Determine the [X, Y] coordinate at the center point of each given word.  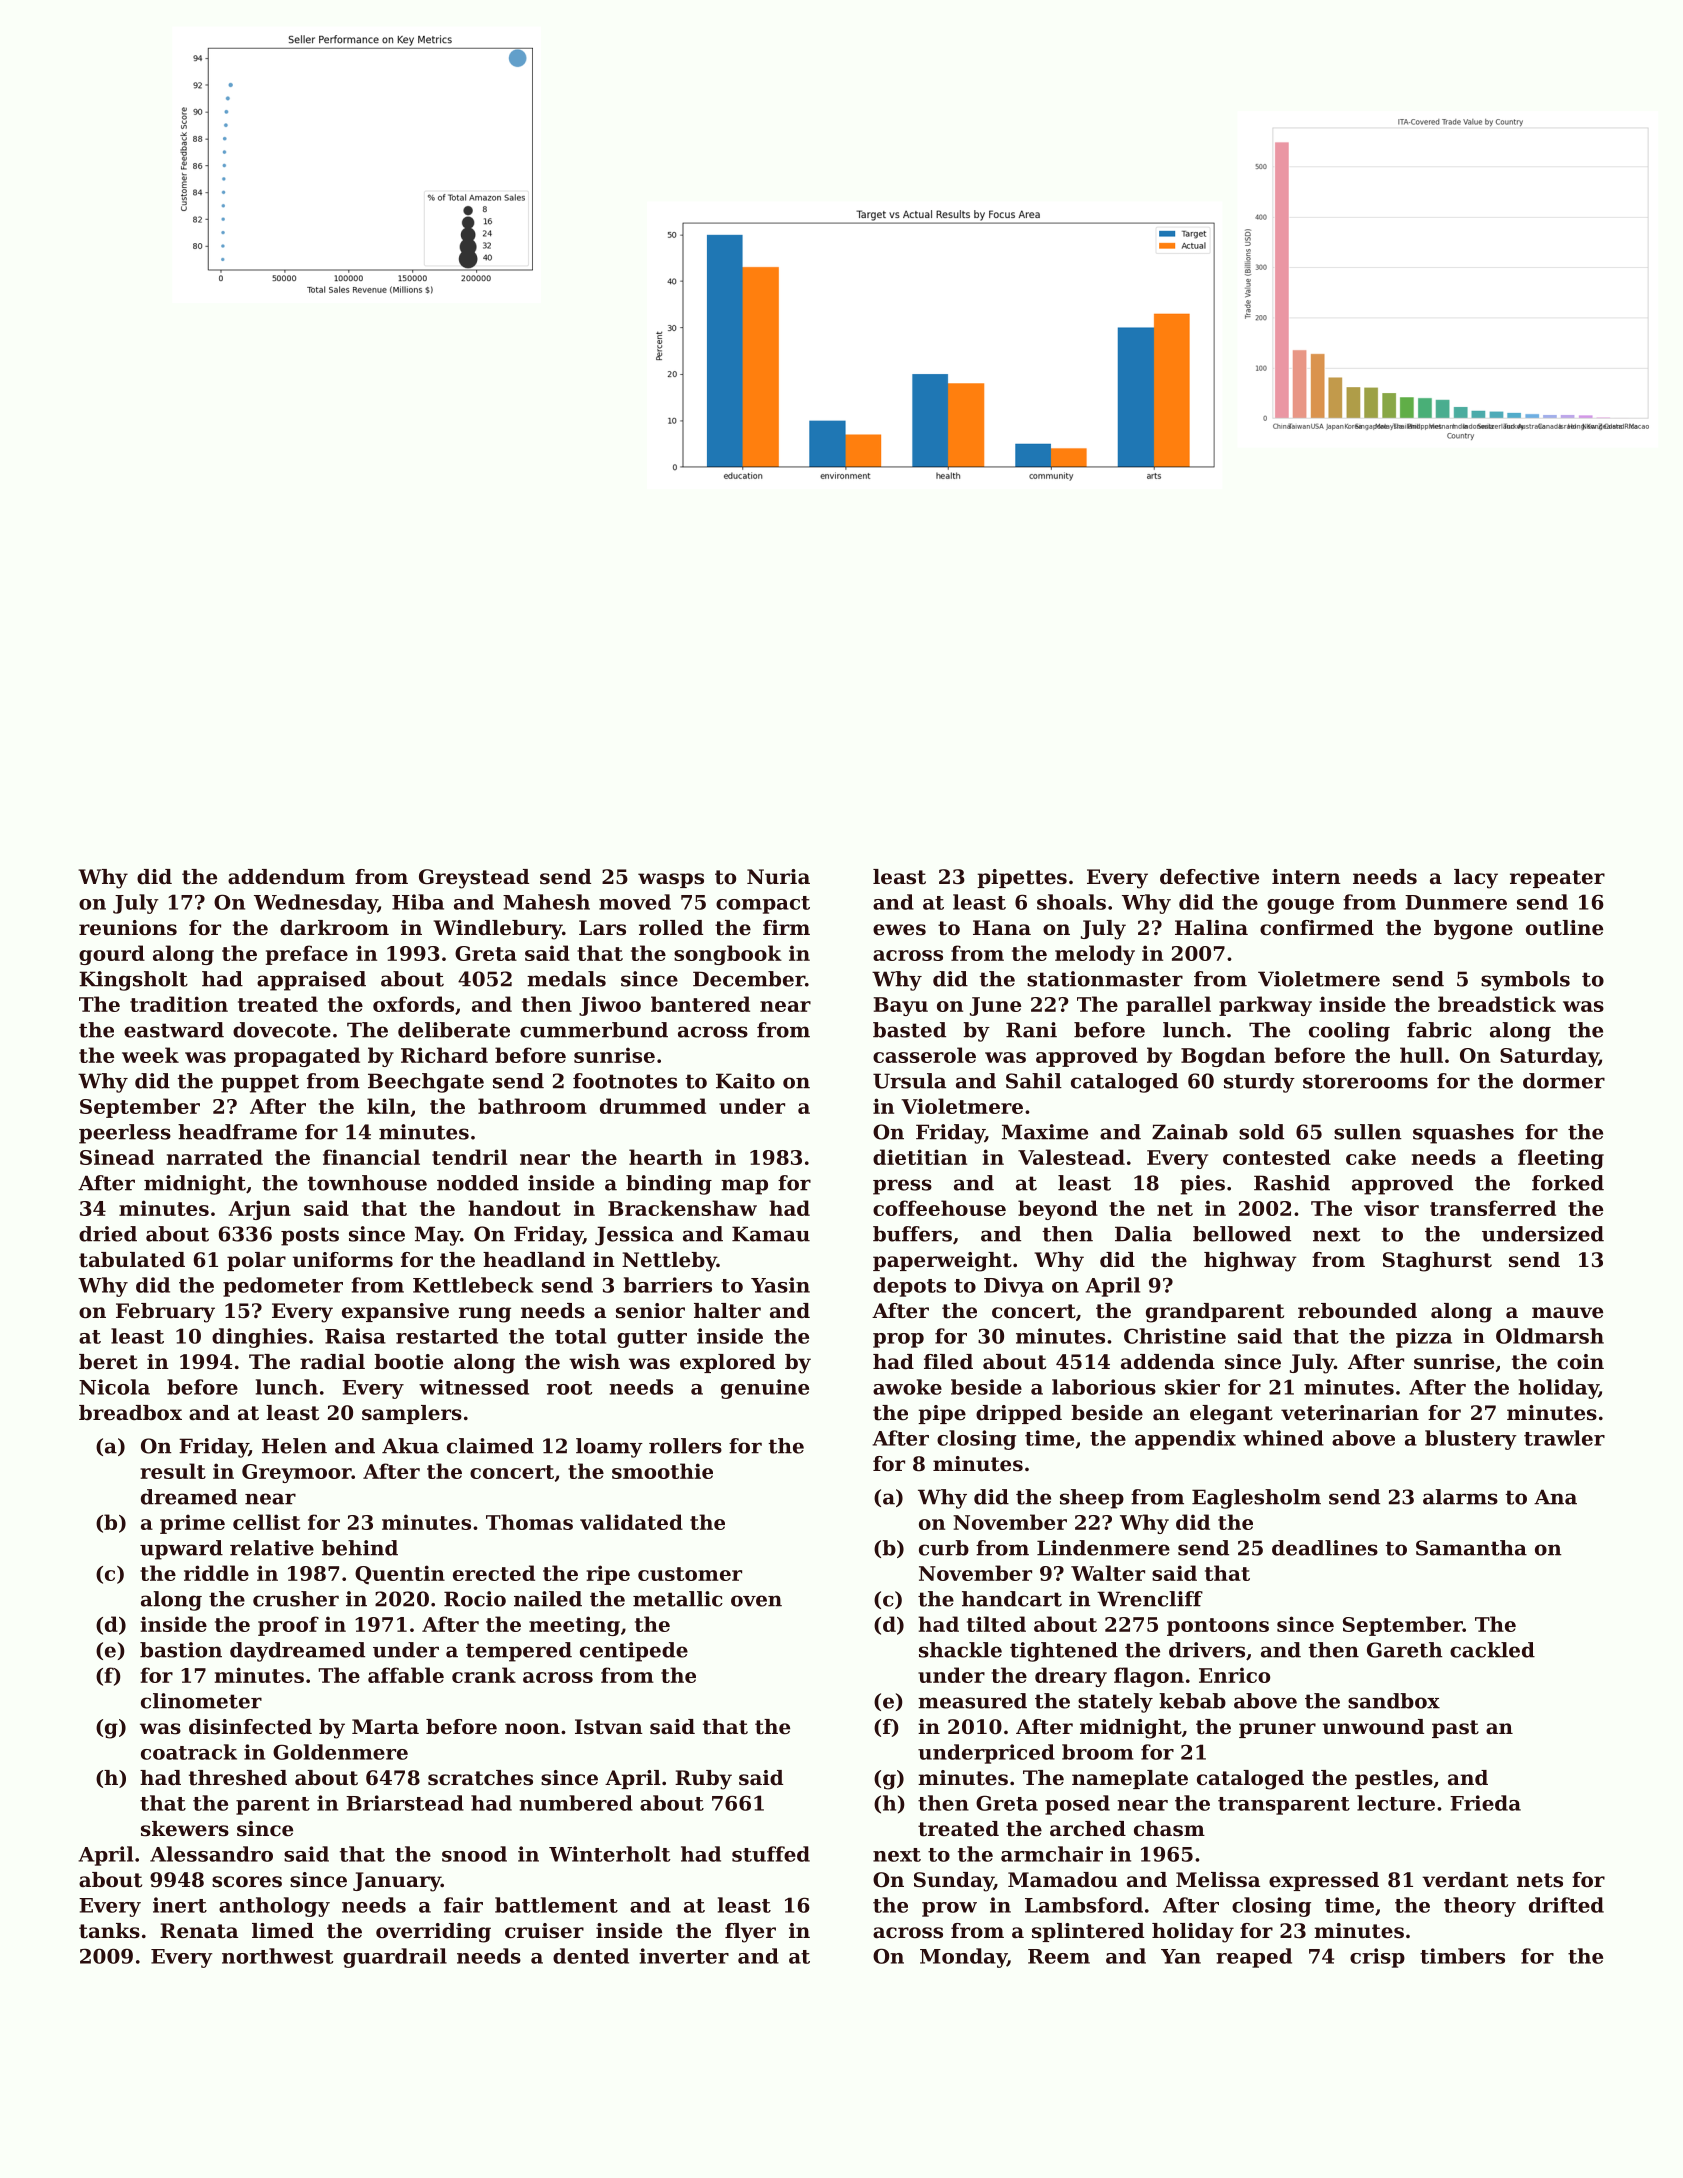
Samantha [1471, 1548]
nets [1540, 1880]
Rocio [475, 1599]
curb [944, 1548]
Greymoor [296, 1473]
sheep [1092, 1499]
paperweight [942, 1262]
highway [1250, 1262]
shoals [1071, 902]
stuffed [771, 1854]
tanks [109, 1931]
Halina [1211, 928]
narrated [215, 1157]
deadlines [1325, 1548]
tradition [179, 1004]
